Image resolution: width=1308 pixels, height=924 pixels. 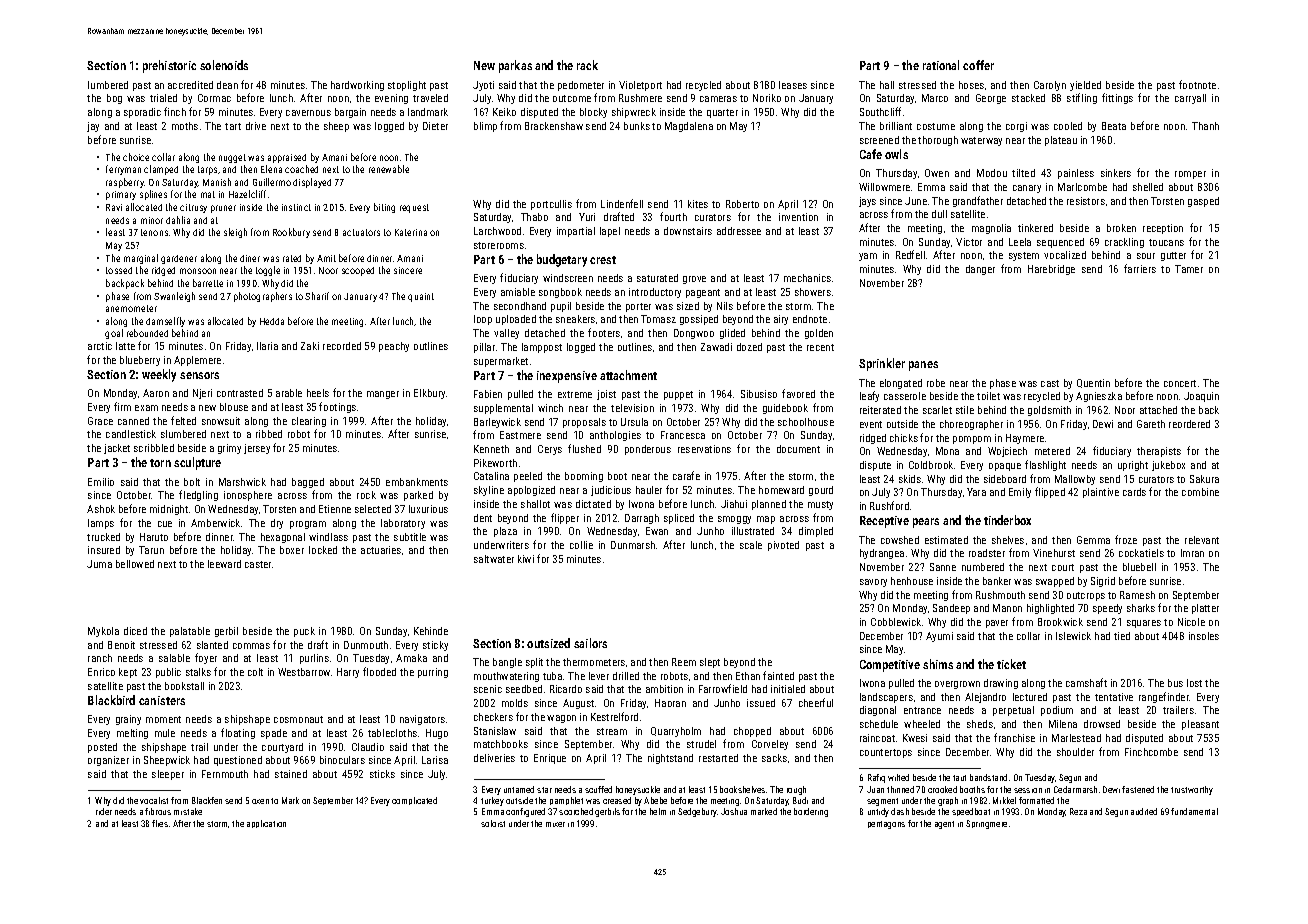 What do you see at coordinates (483, 518) in the screenshot?
I see `dent` at bounding box center [483, 518].
